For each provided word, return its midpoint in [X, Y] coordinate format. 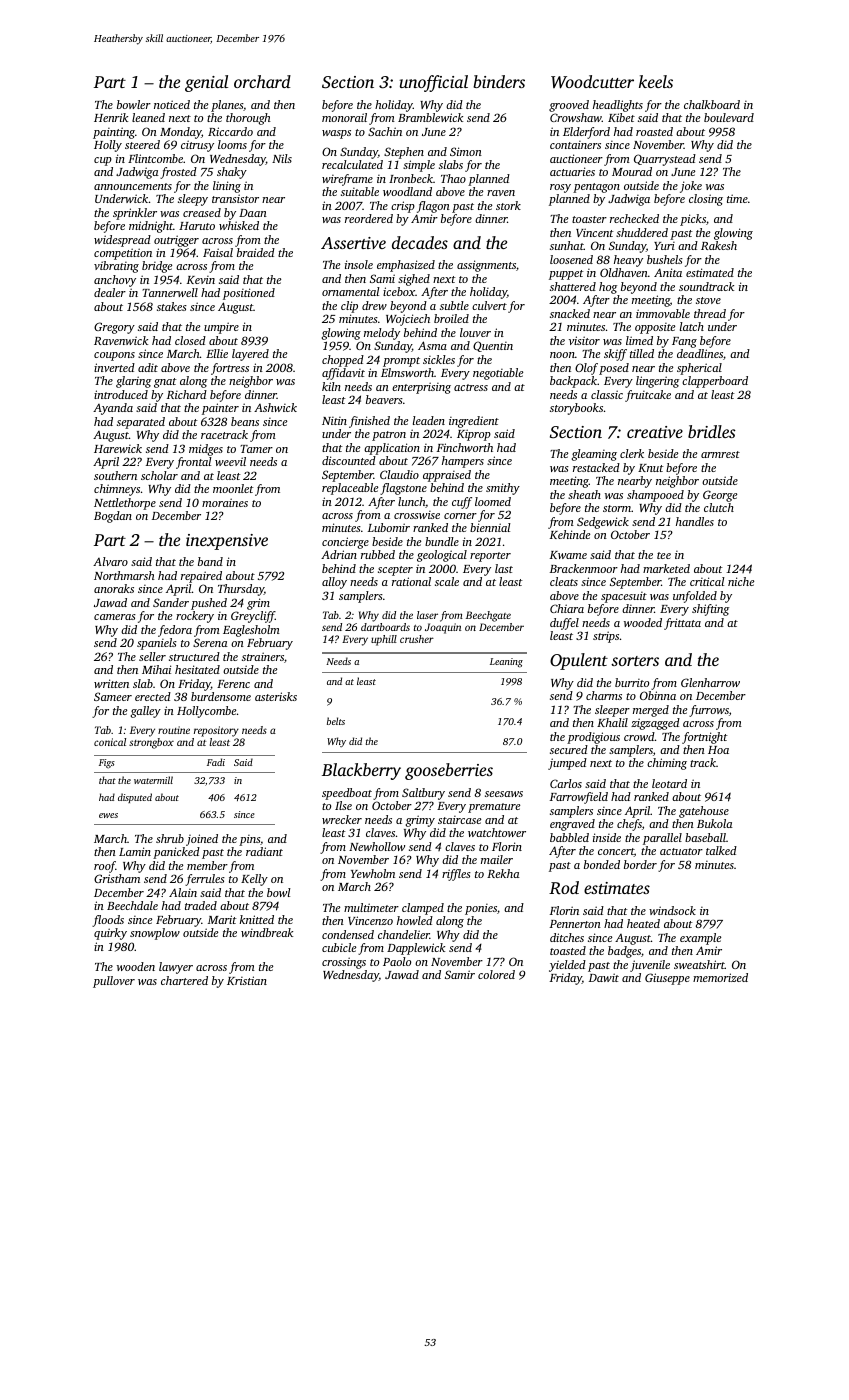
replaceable [350, 489]
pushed [209, 604]
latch [692, 326]
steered [142, 144]
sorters [635, 661]
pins [249, 840]
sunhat [567, 245]
